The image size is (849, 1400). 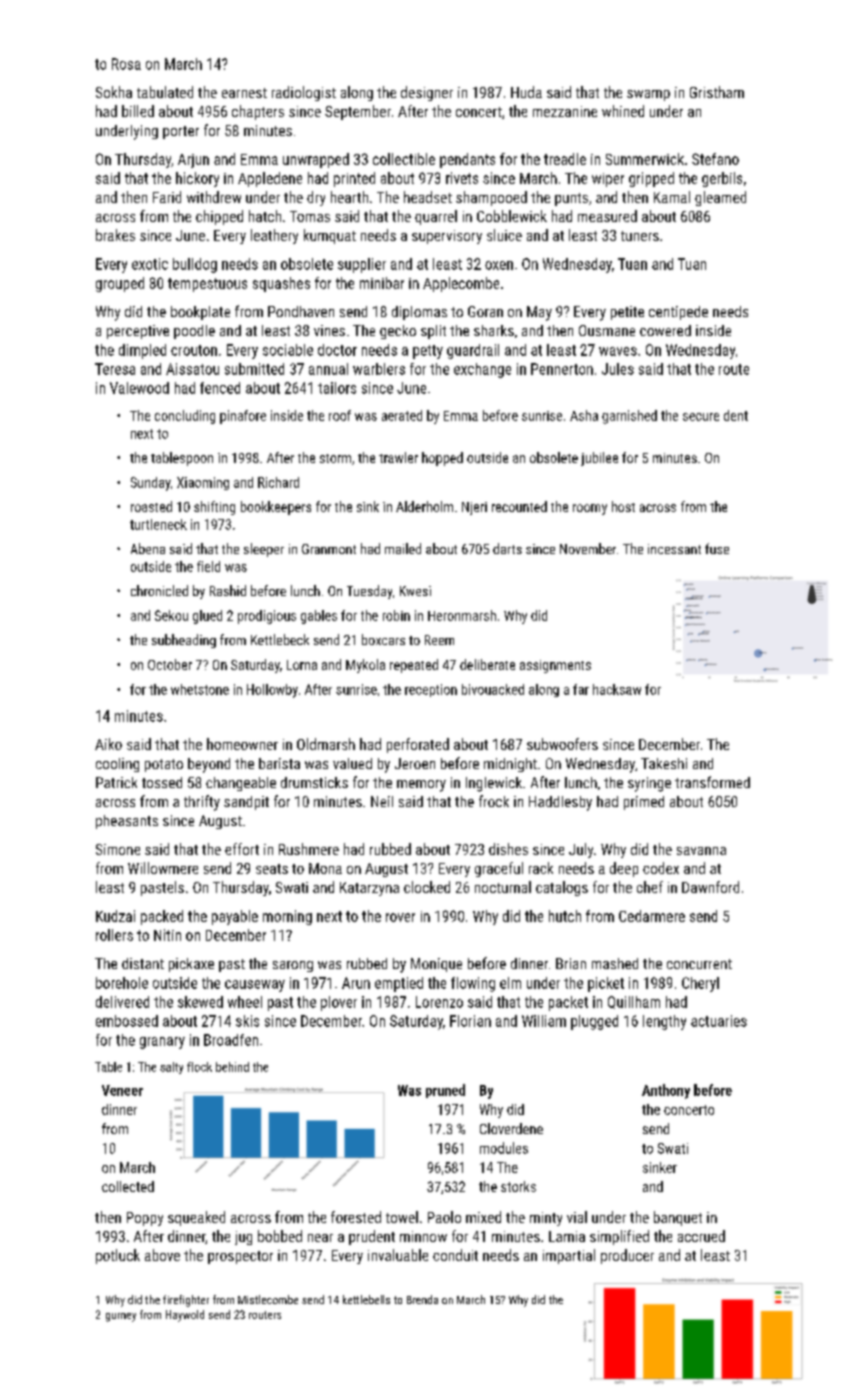 I want to click on brakes, so click(x=115, y=235).
